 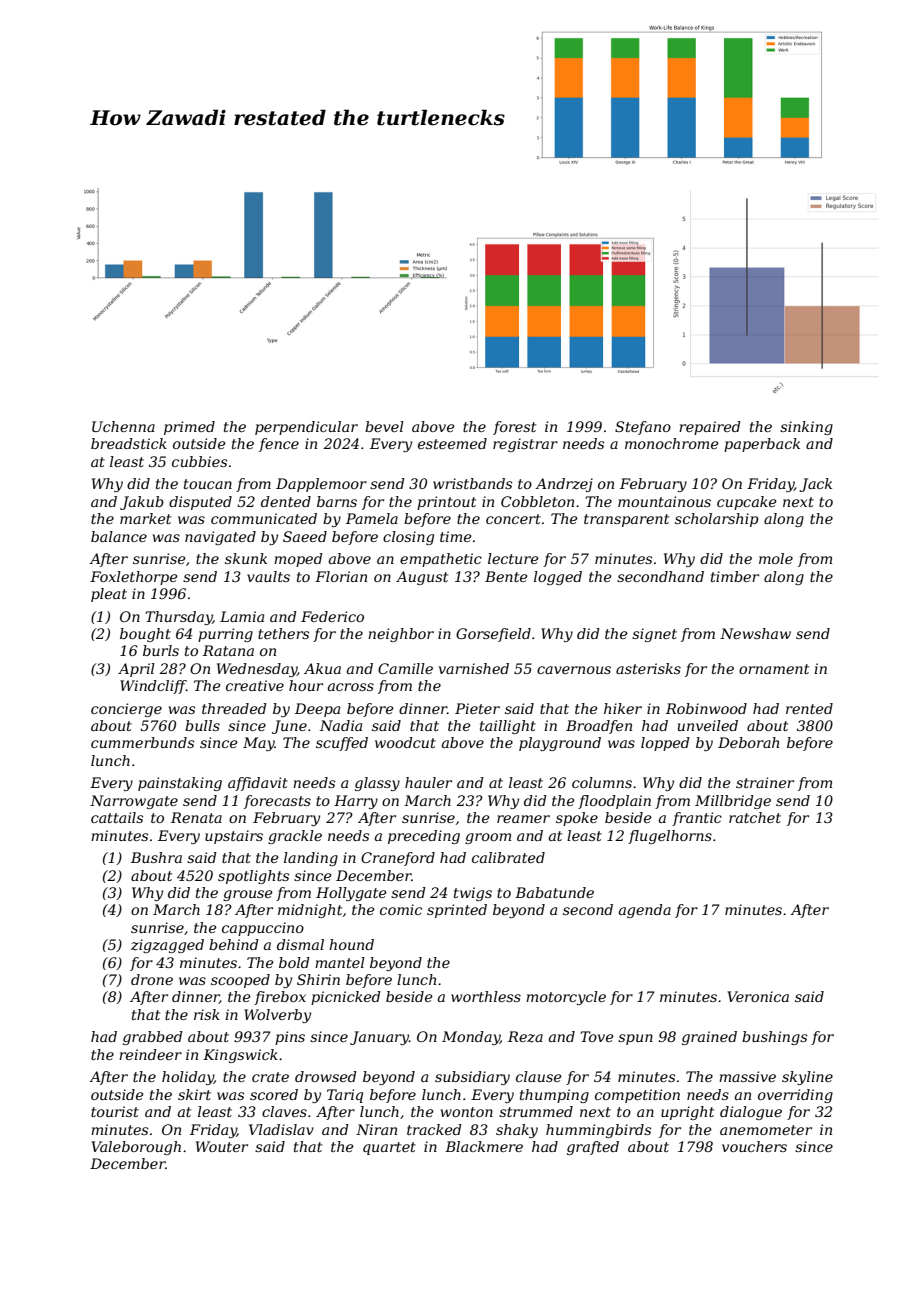 What do you see at coordinates (654, 635) in the page?
I see `signet` at bounding box center [654, 635].
